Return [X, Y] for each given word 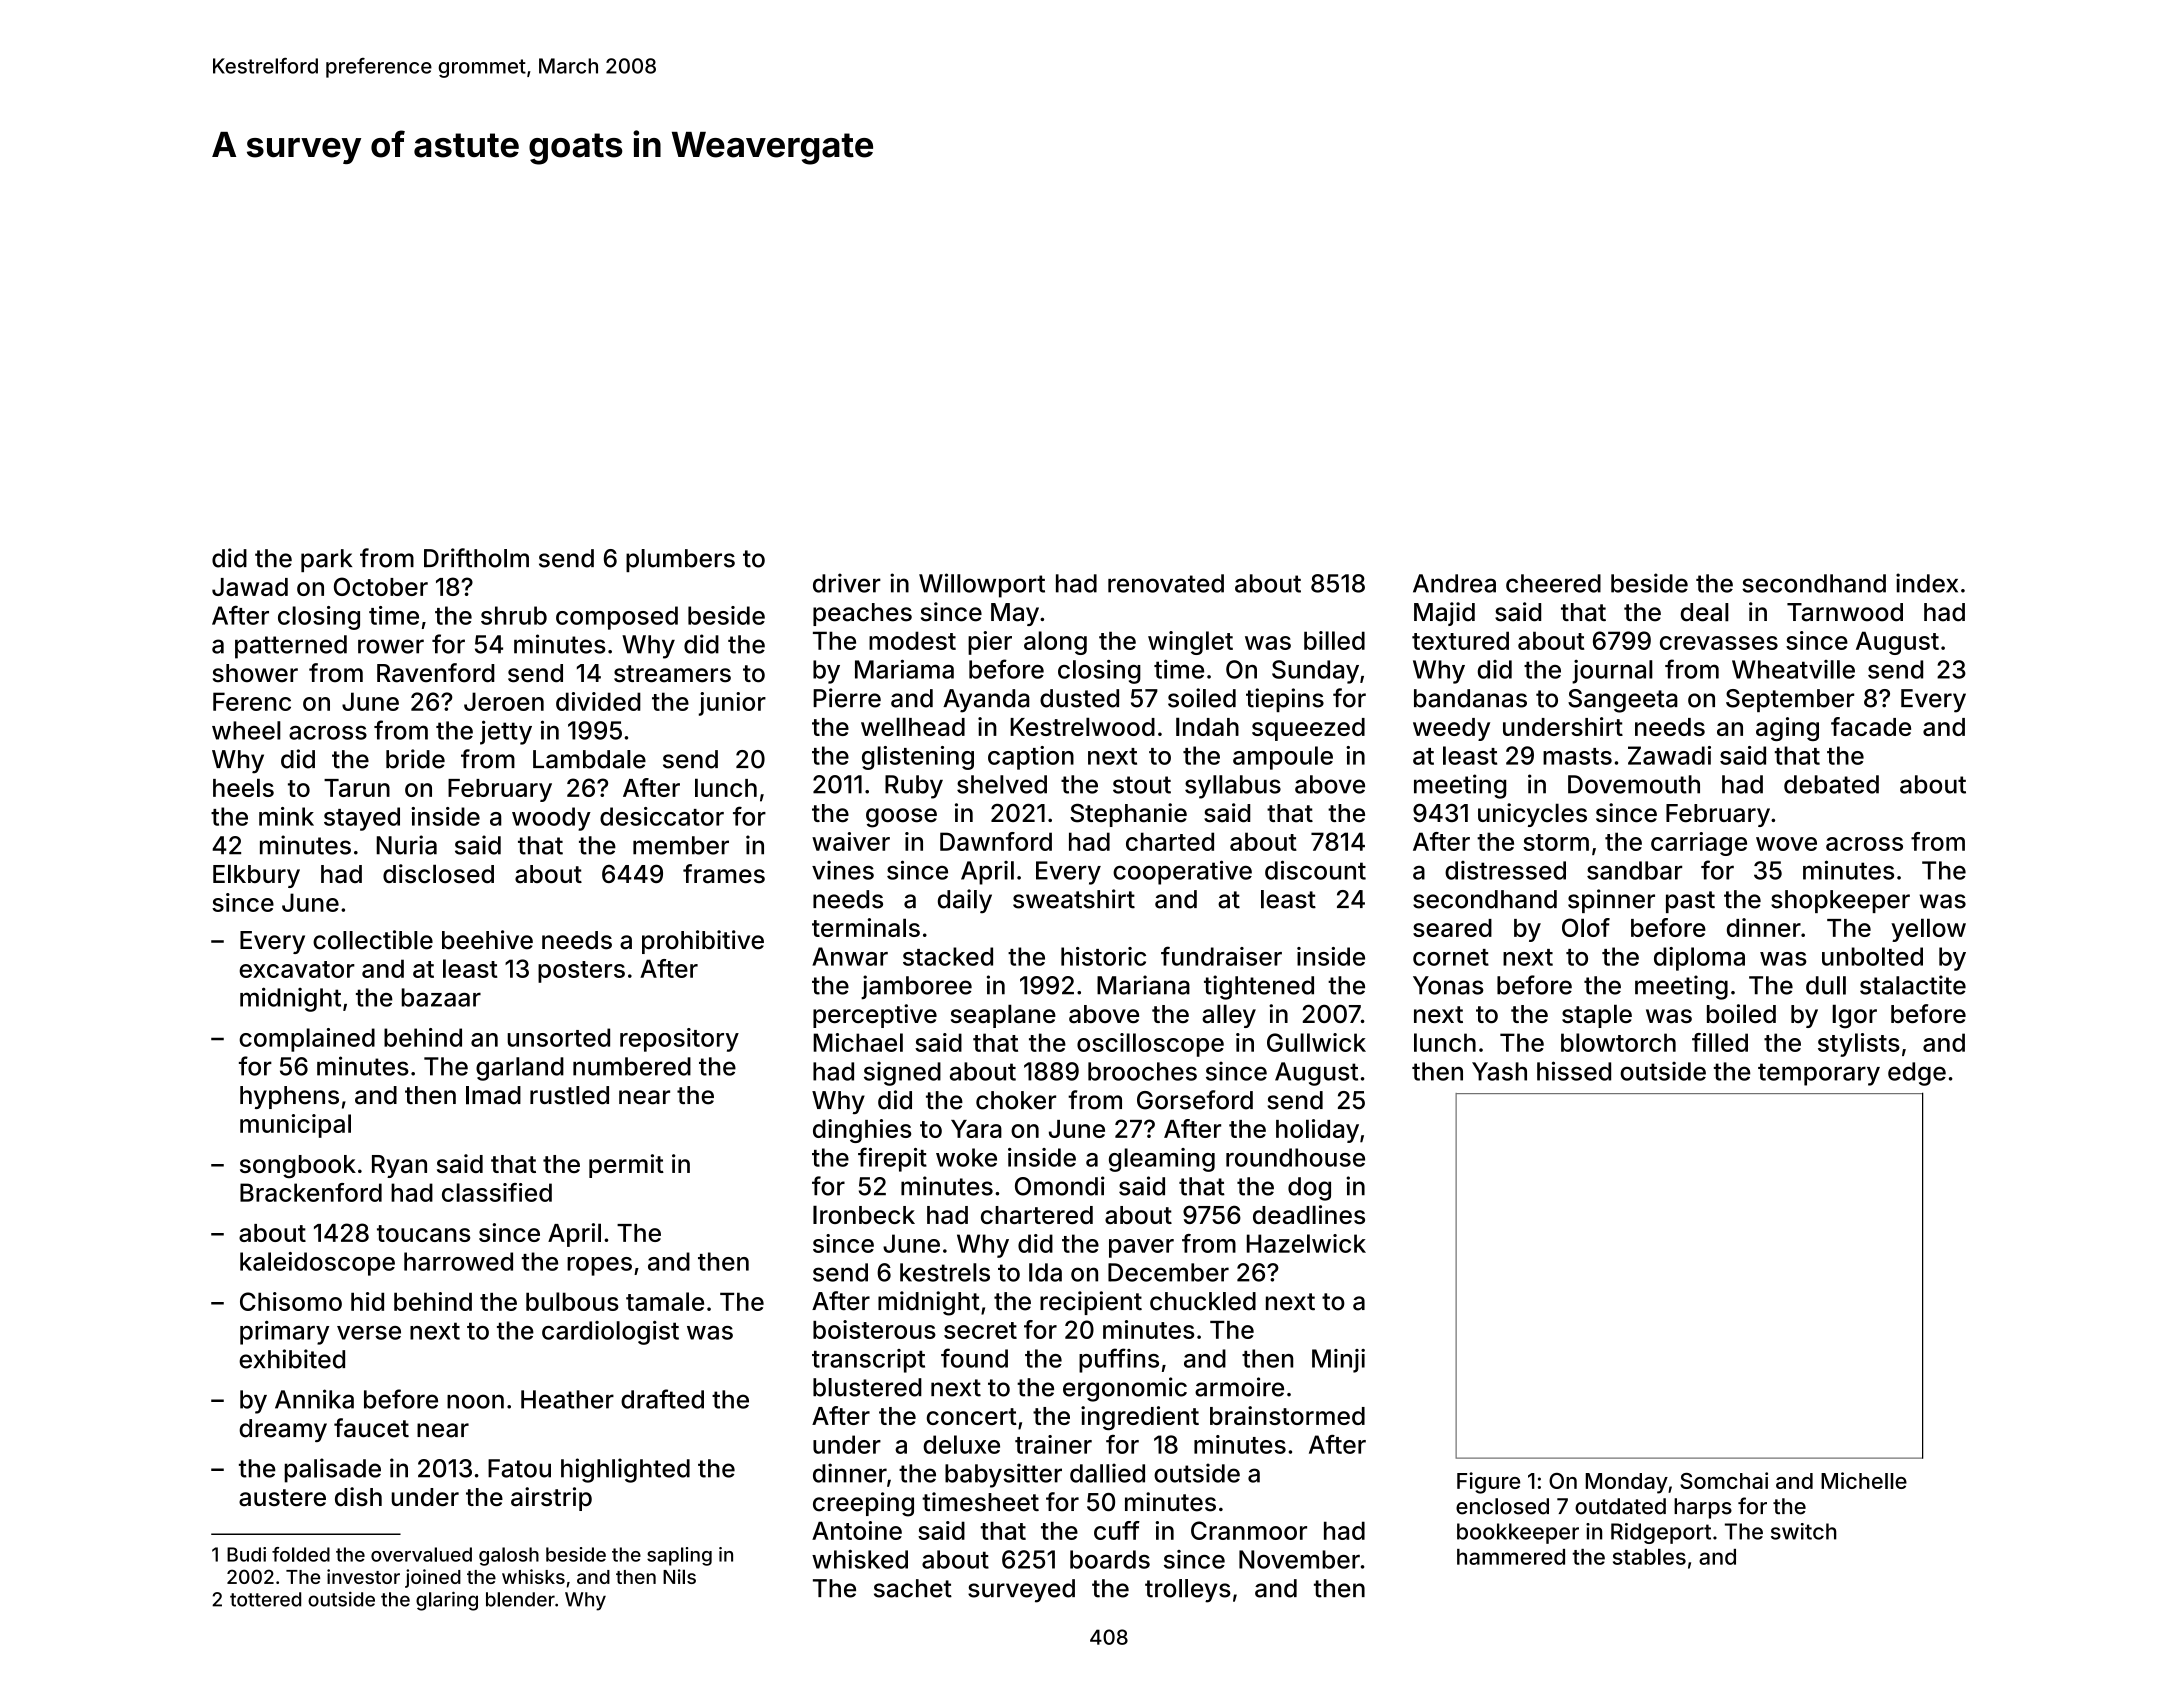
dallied [1107, 1473]
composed [617, 618]
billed [1334, 640]
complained [307, 1040]
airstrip [551, 1499]
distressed [1505, 870]
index [1927, 583]
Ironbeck [864, 1214]
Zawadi [1669, 755]
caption [1031, 758]
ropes [599, 1266]
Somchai [1724, 1480]
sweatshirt [1074, 899]
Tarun [357, 788]
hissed [1574, 1071]
